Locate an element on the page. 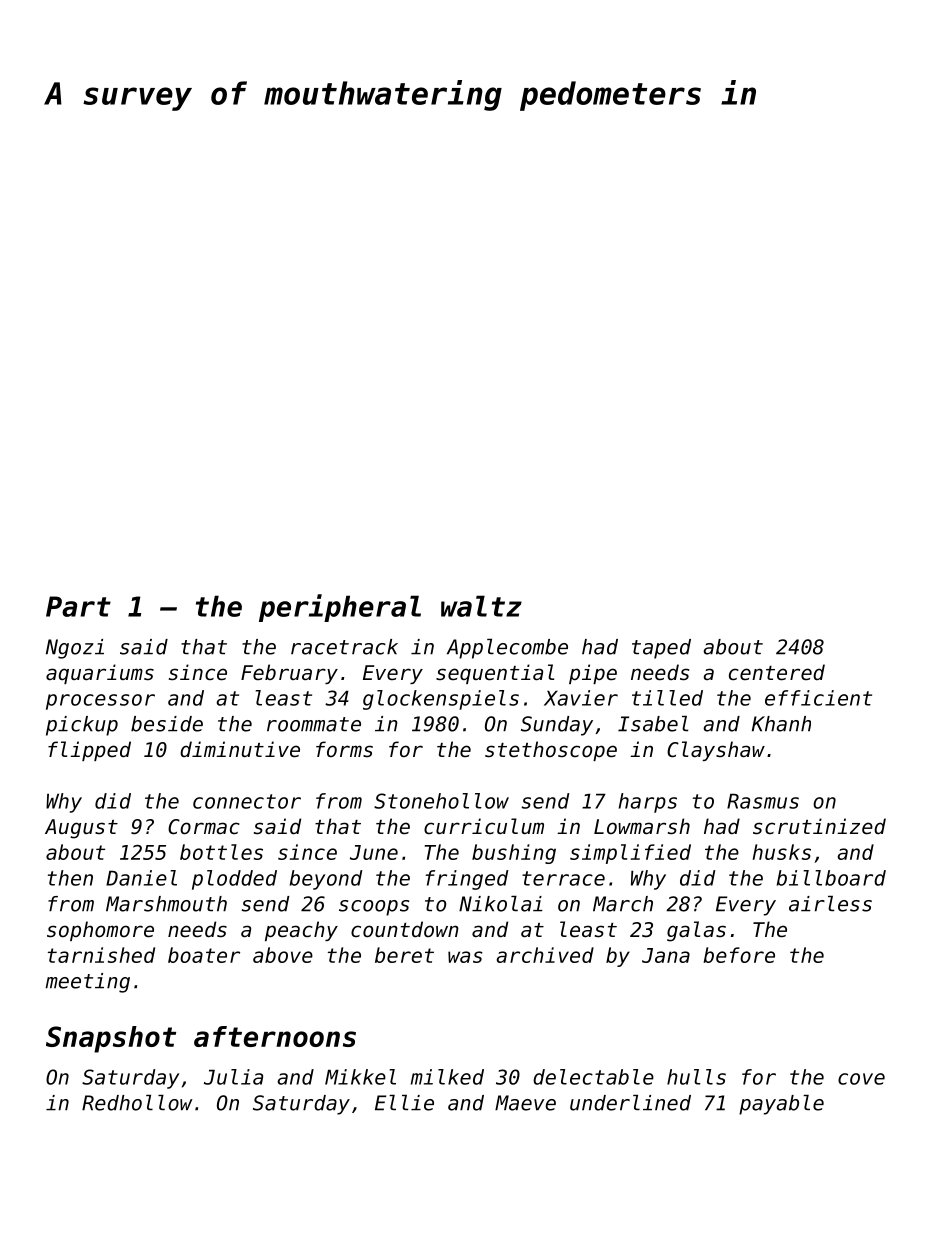 The width and height of the image is (952, 1233). billboard is located at coordinates (831, 878).
